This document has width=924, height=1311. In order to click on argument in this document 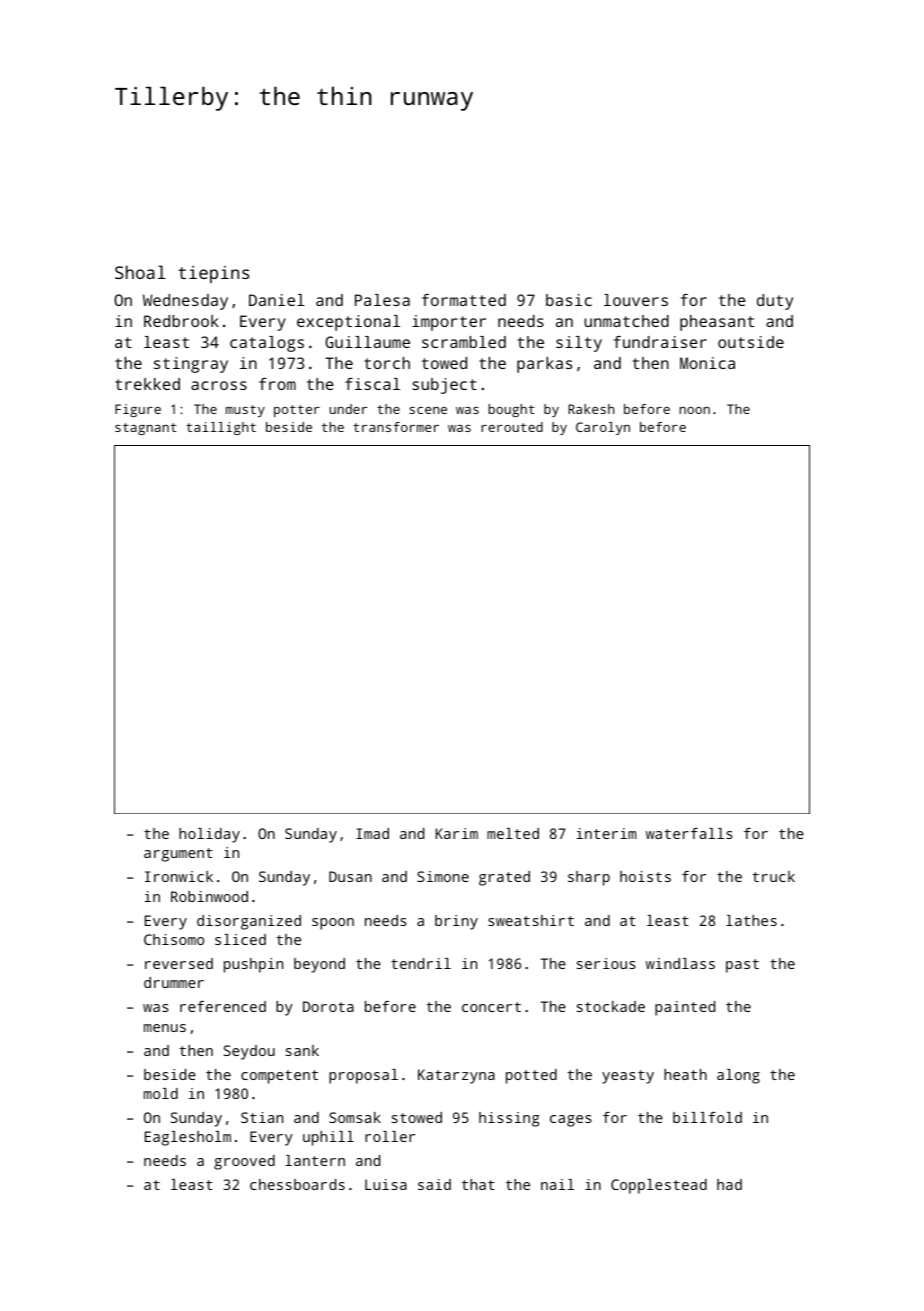, I will do `click(178, 855)`.
